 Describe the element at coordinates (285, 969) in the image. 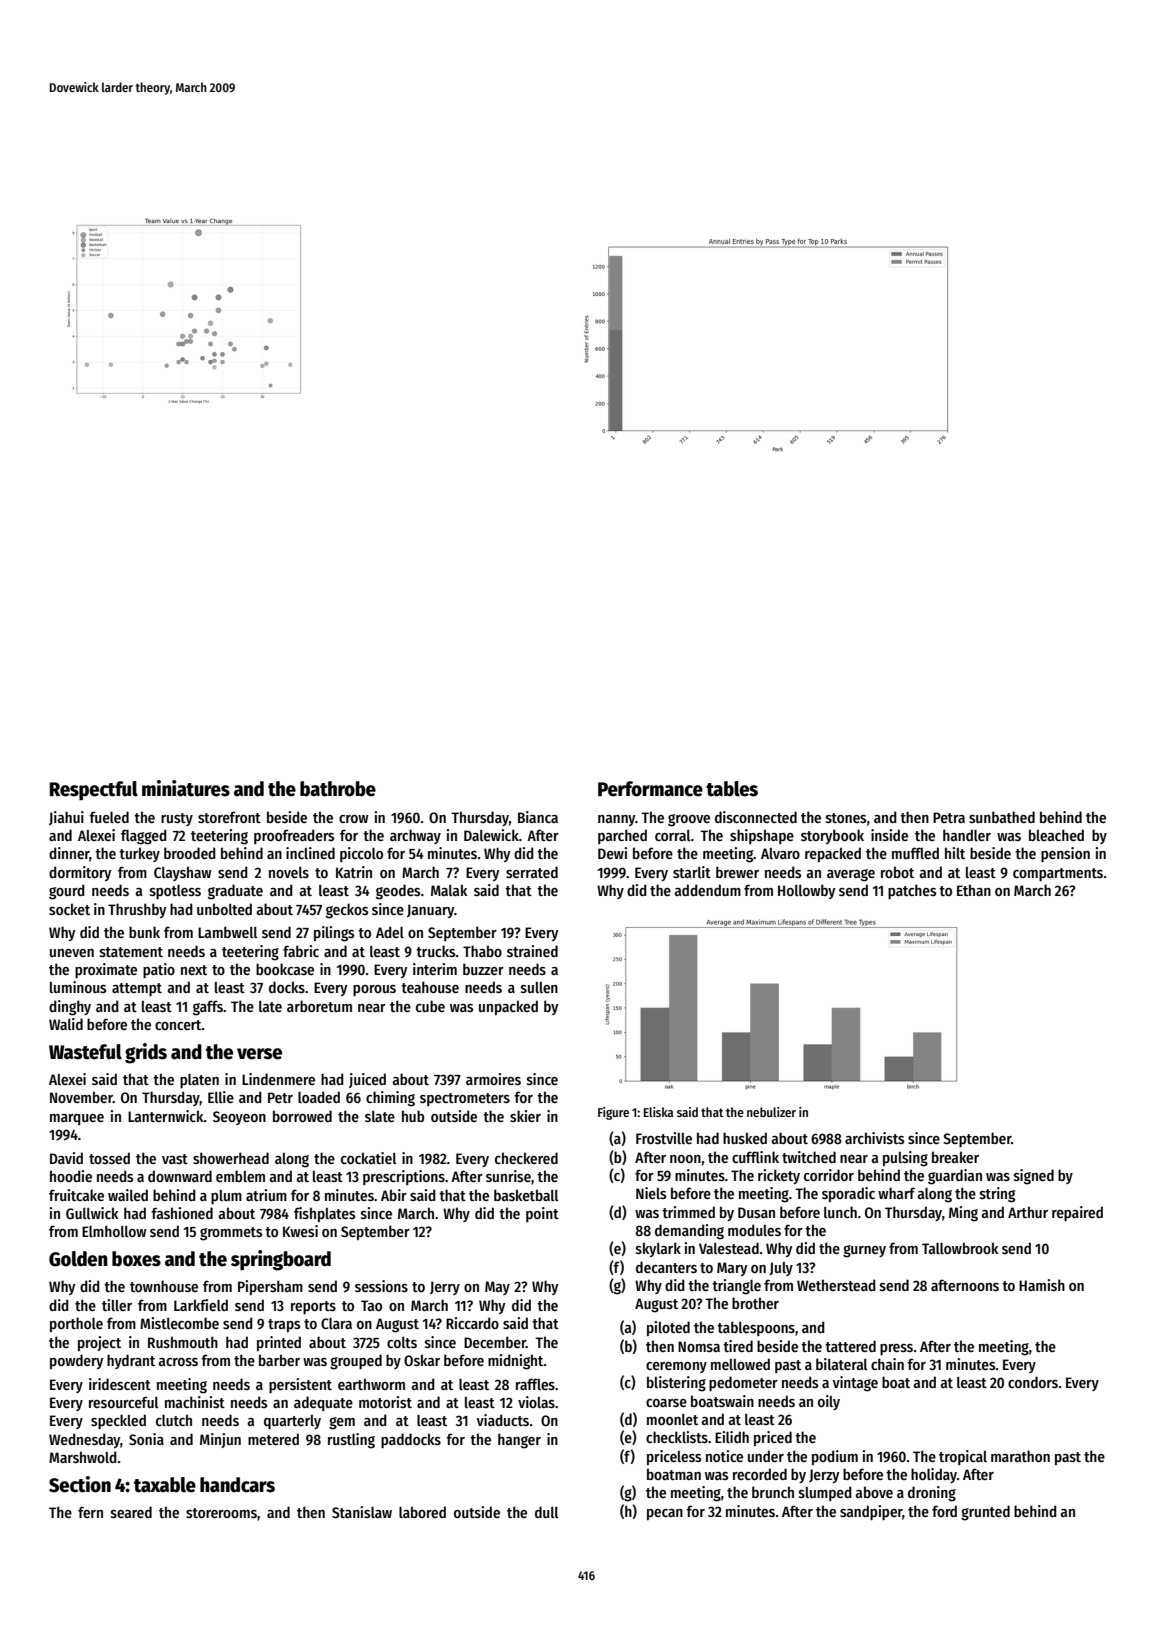

I see `bookcase` at that location.
